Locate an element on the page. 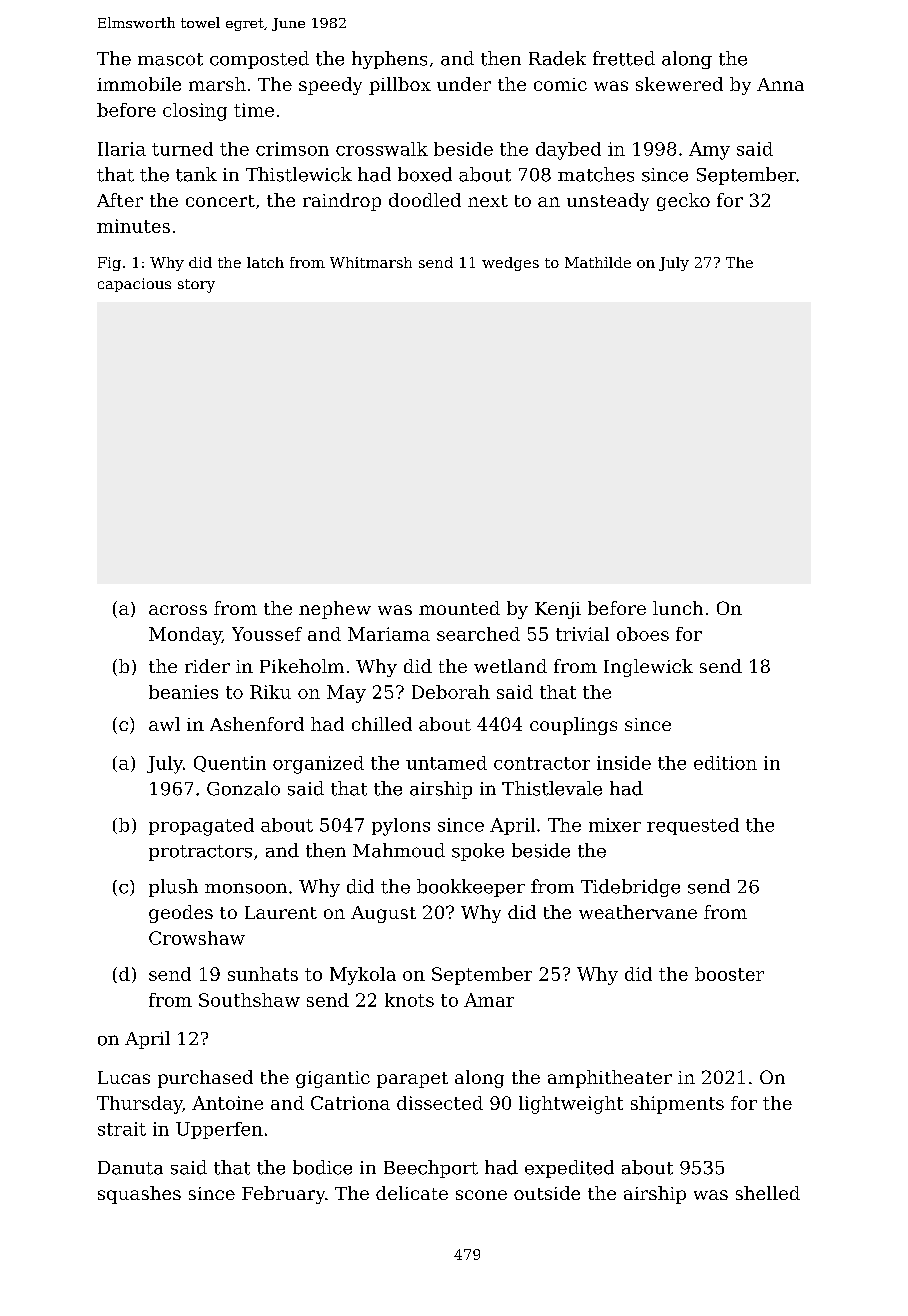 Image resolution: width=908 pixels, height=1316 pixels. plush is located at coordinates (173, 888).
